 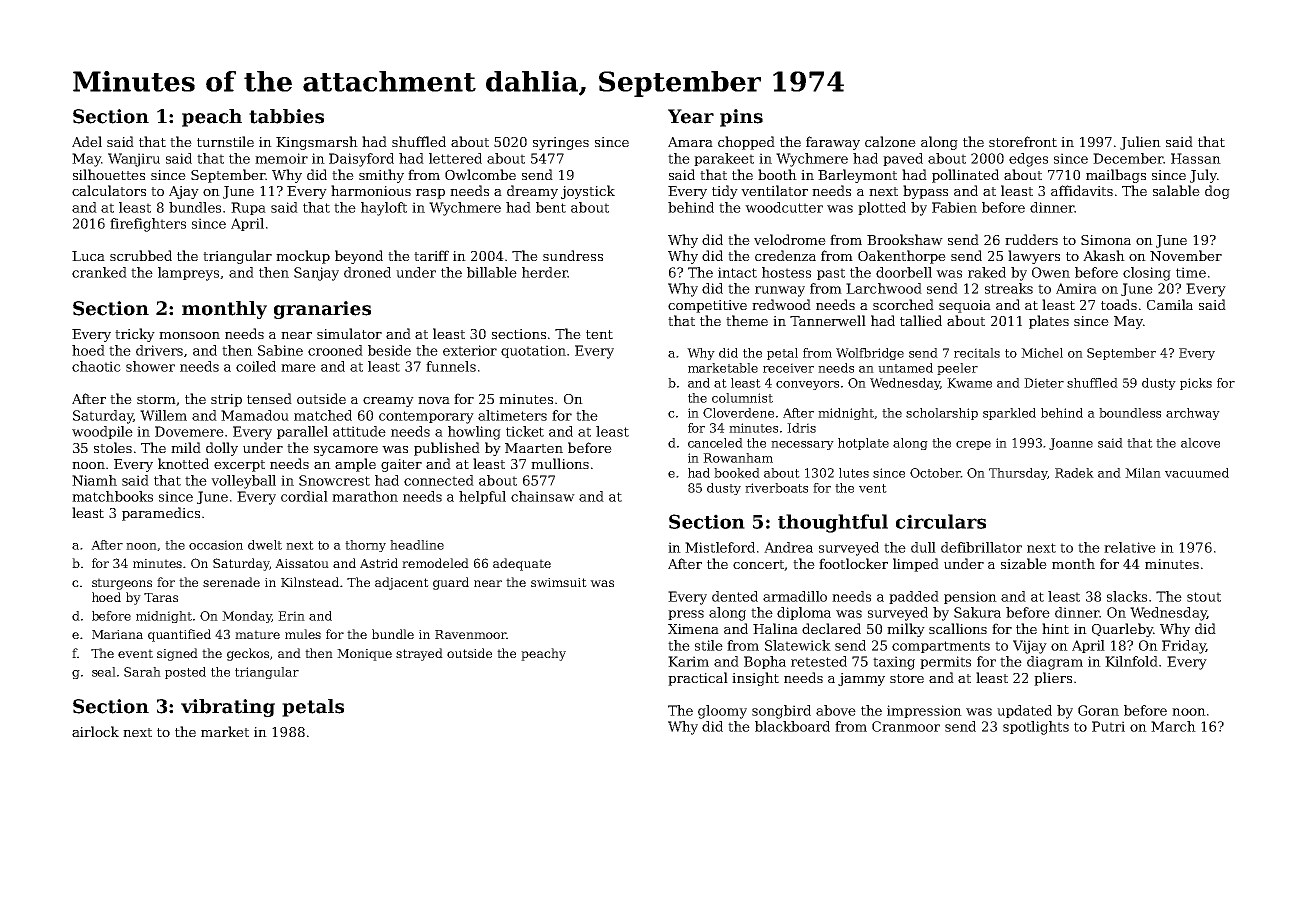 What do you see at coordinates (1140, 143) in the document?
I see `Julien` at bounding box center [1140, 143].
